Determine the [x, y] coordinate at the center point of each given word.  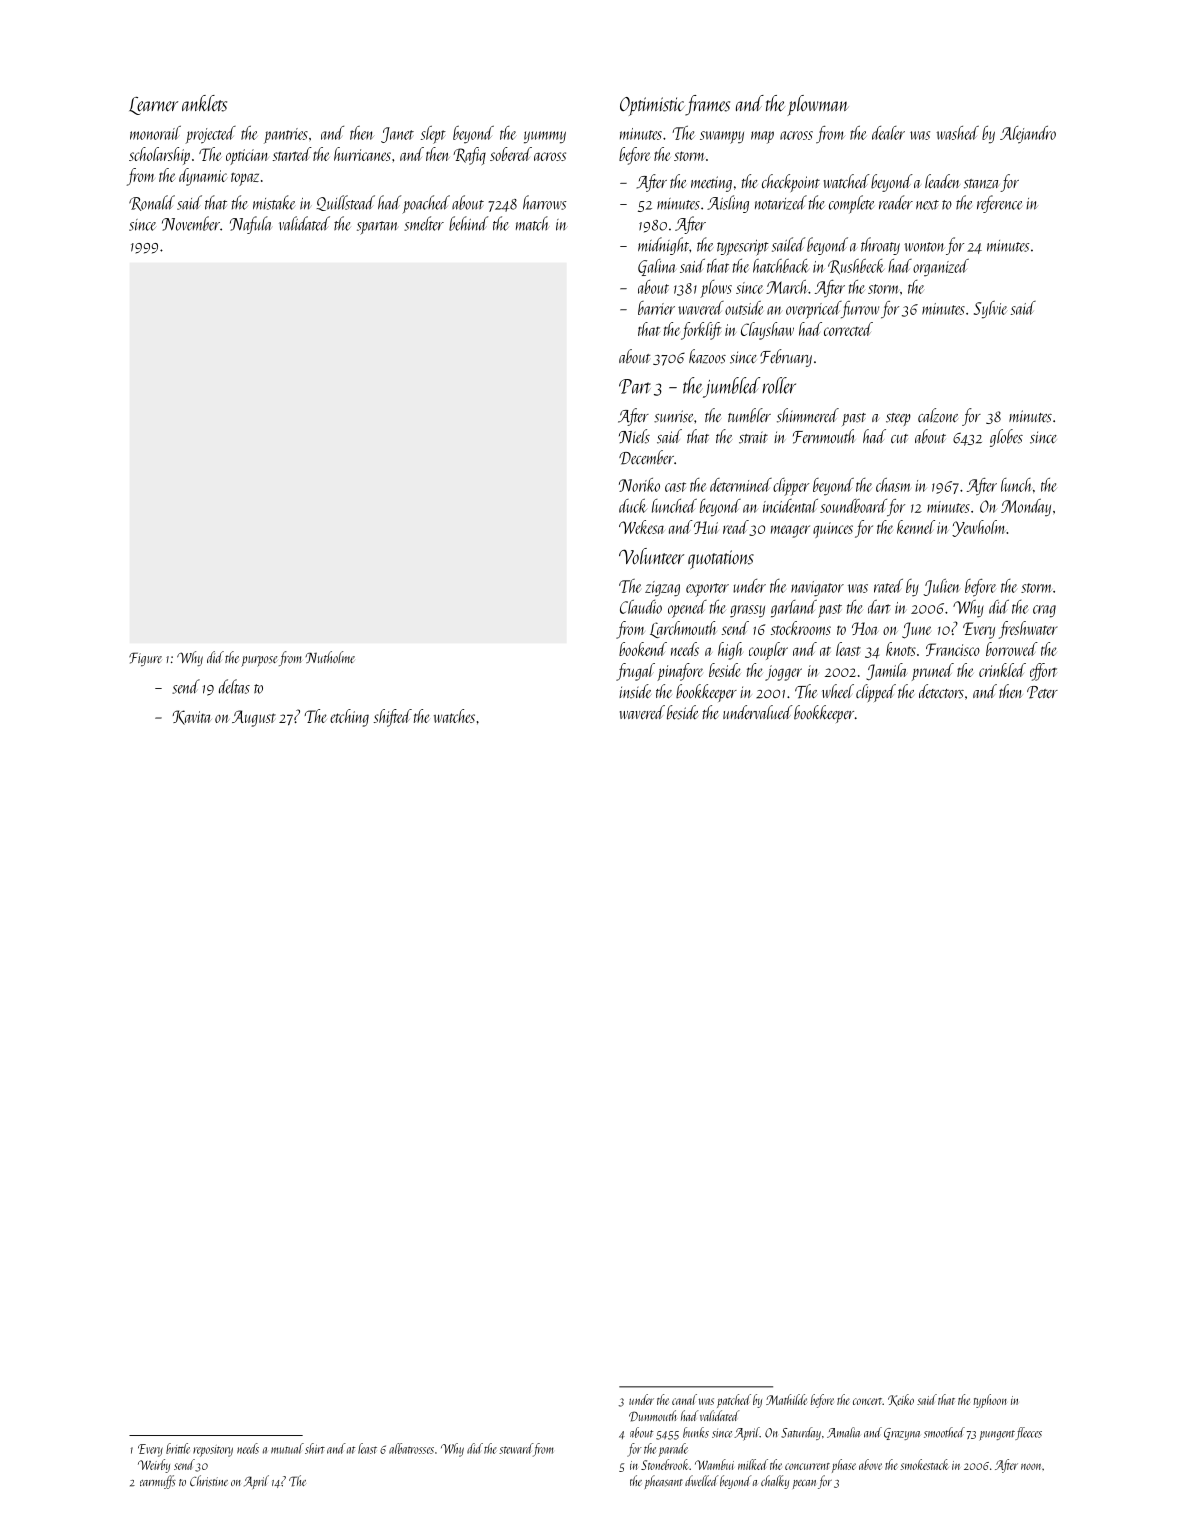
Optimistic [652, 106]
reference [999, 204]
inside [635, 691]
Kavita [192, 717]
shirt [315, 1448]
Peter [1042, 692]
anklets [204, 103]
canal [684, 1399]
